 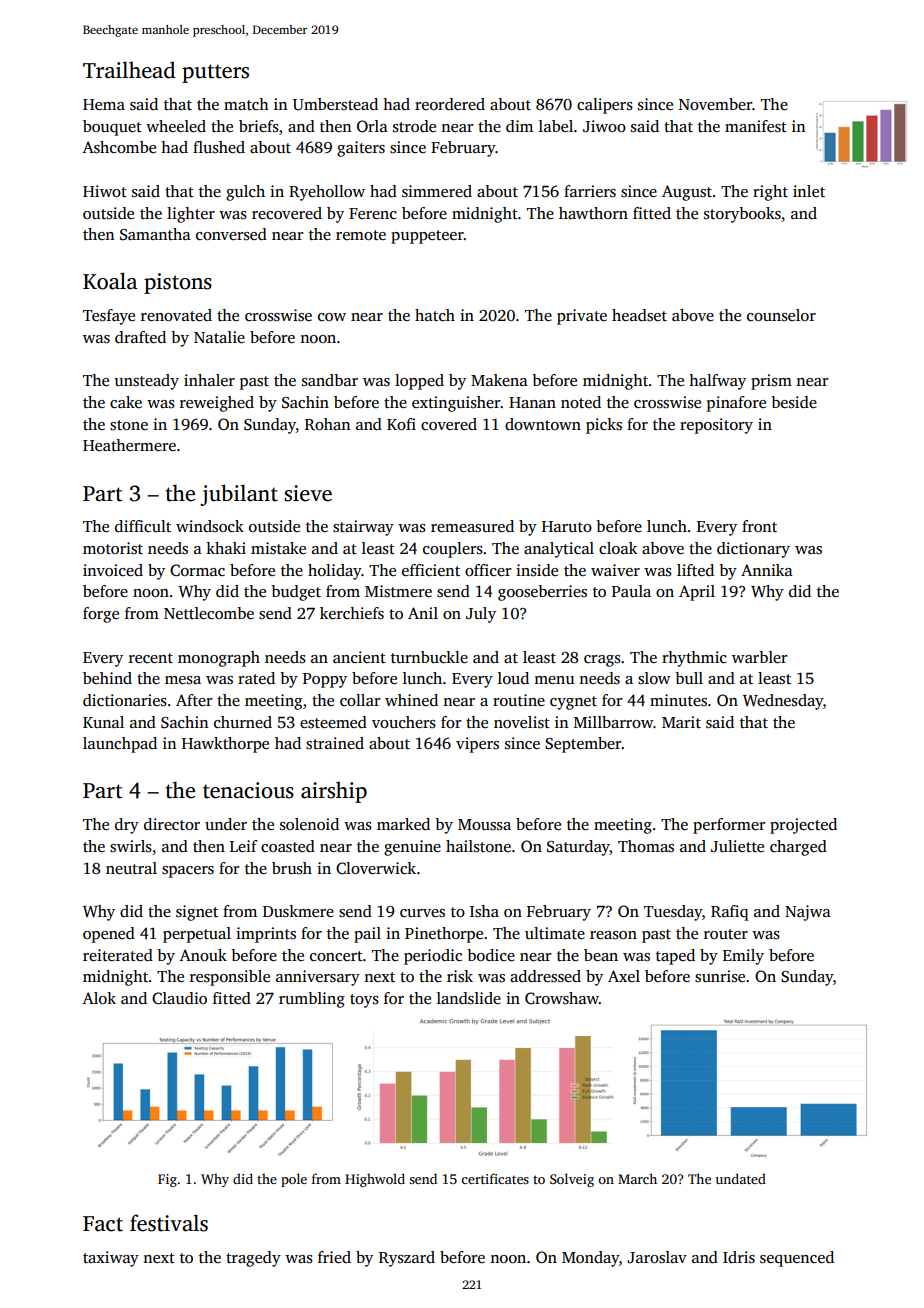 I want to click on drafted, so click(x=140, y=337).
